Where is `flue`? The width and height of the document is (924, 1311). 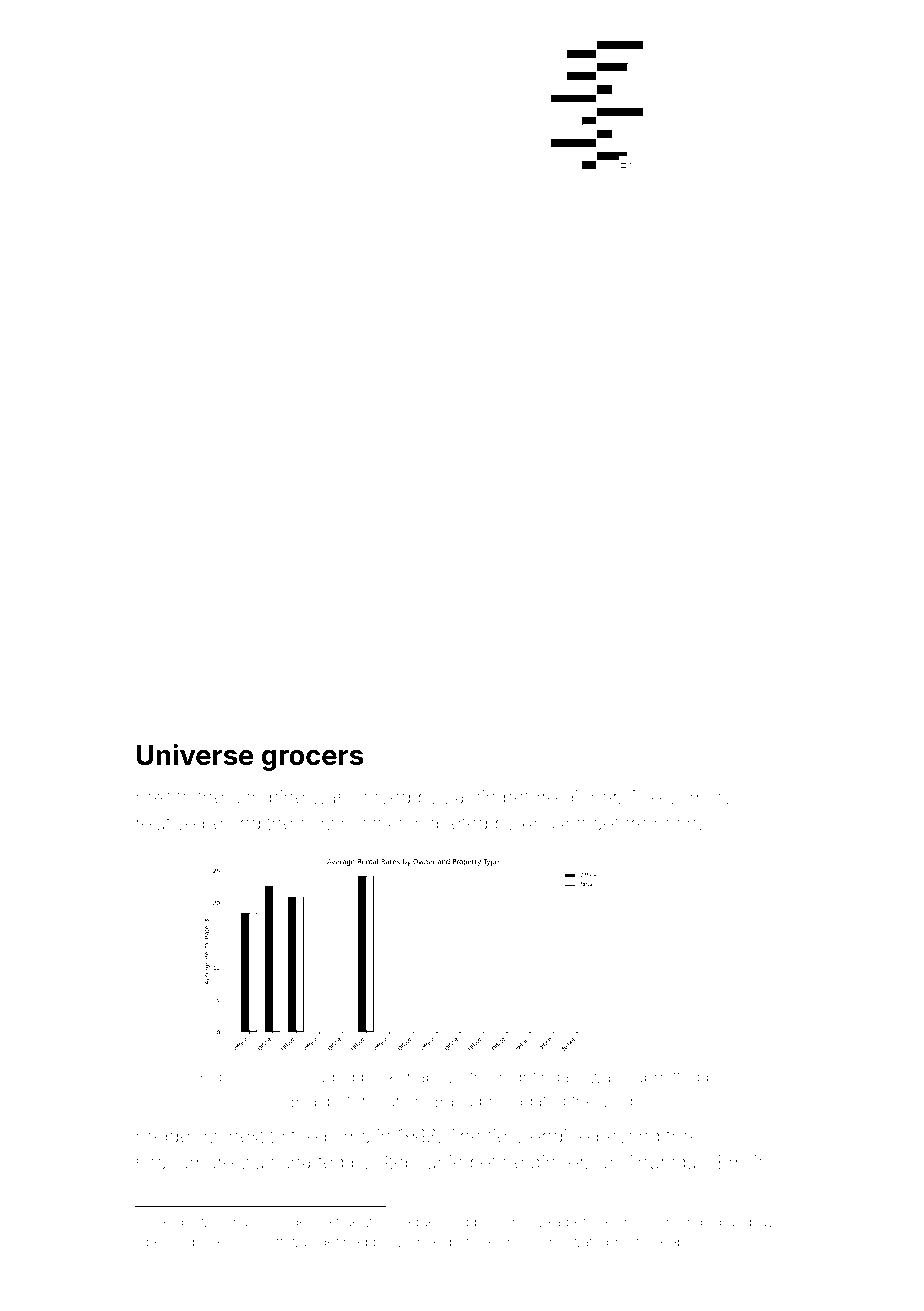
flue is located at coordinates (348, 1221).
